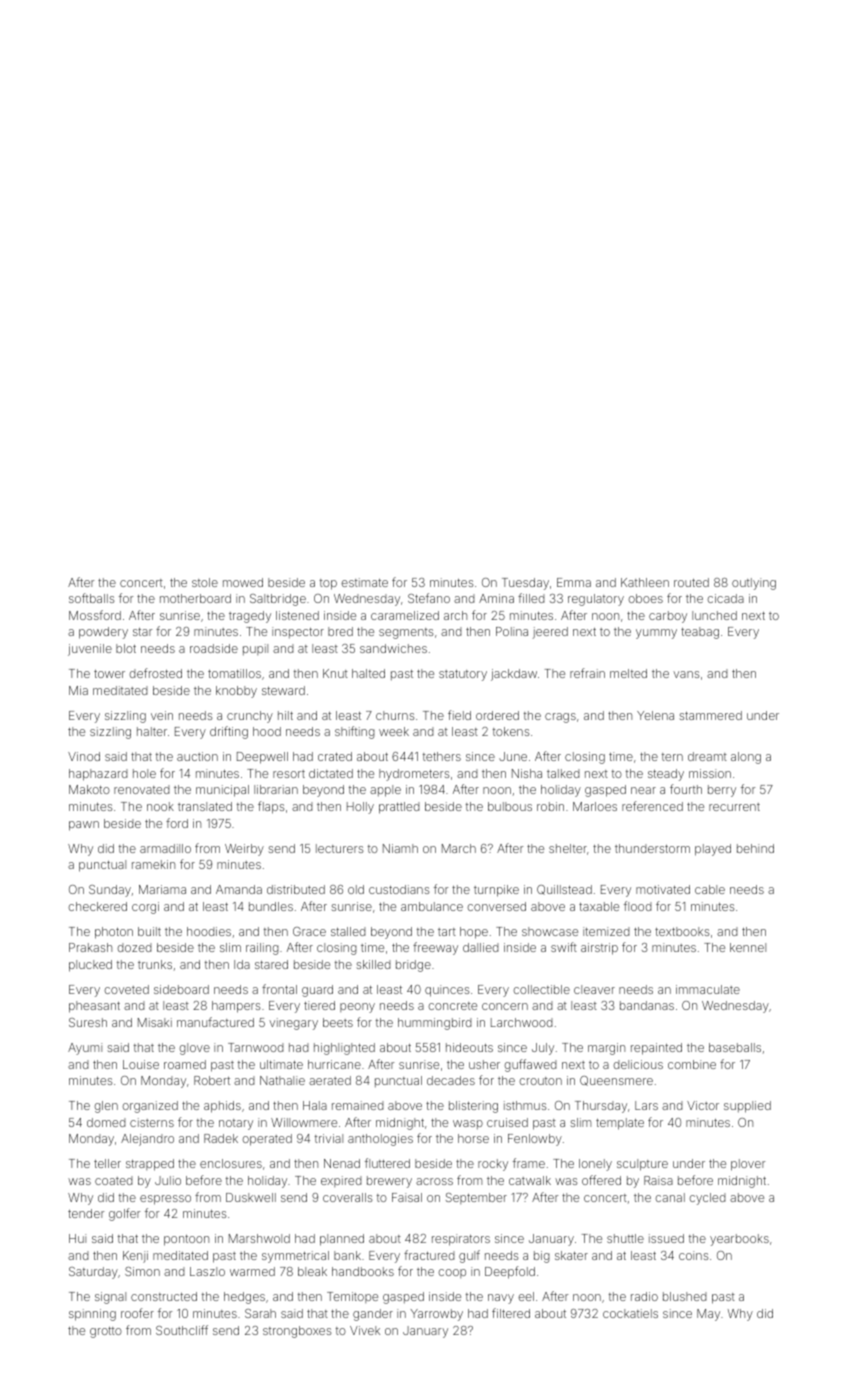  I want to click on along, so click(746, 758).
